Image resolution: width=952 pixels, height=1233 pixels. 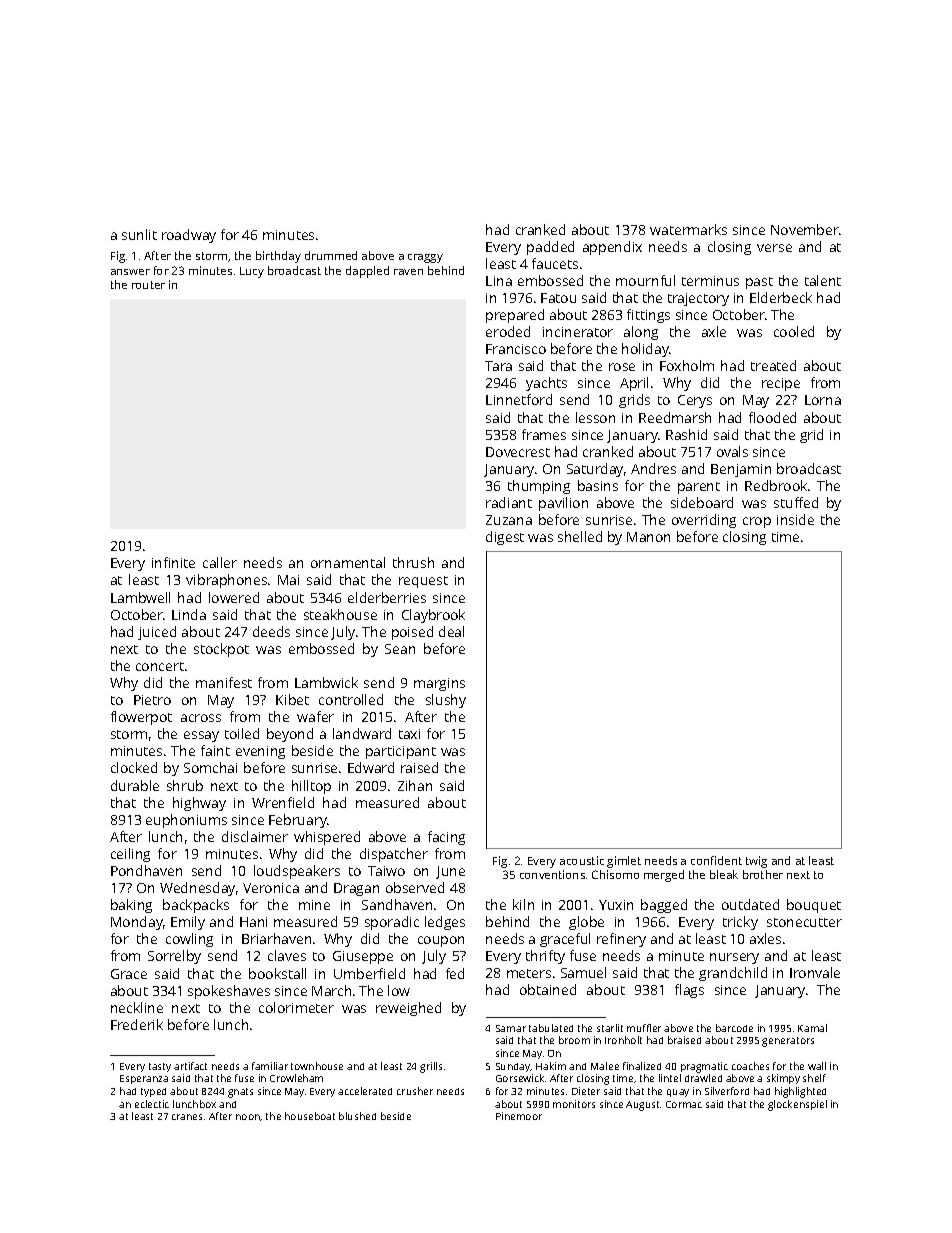 I want to click on padded, so click(x=550, y=248).
